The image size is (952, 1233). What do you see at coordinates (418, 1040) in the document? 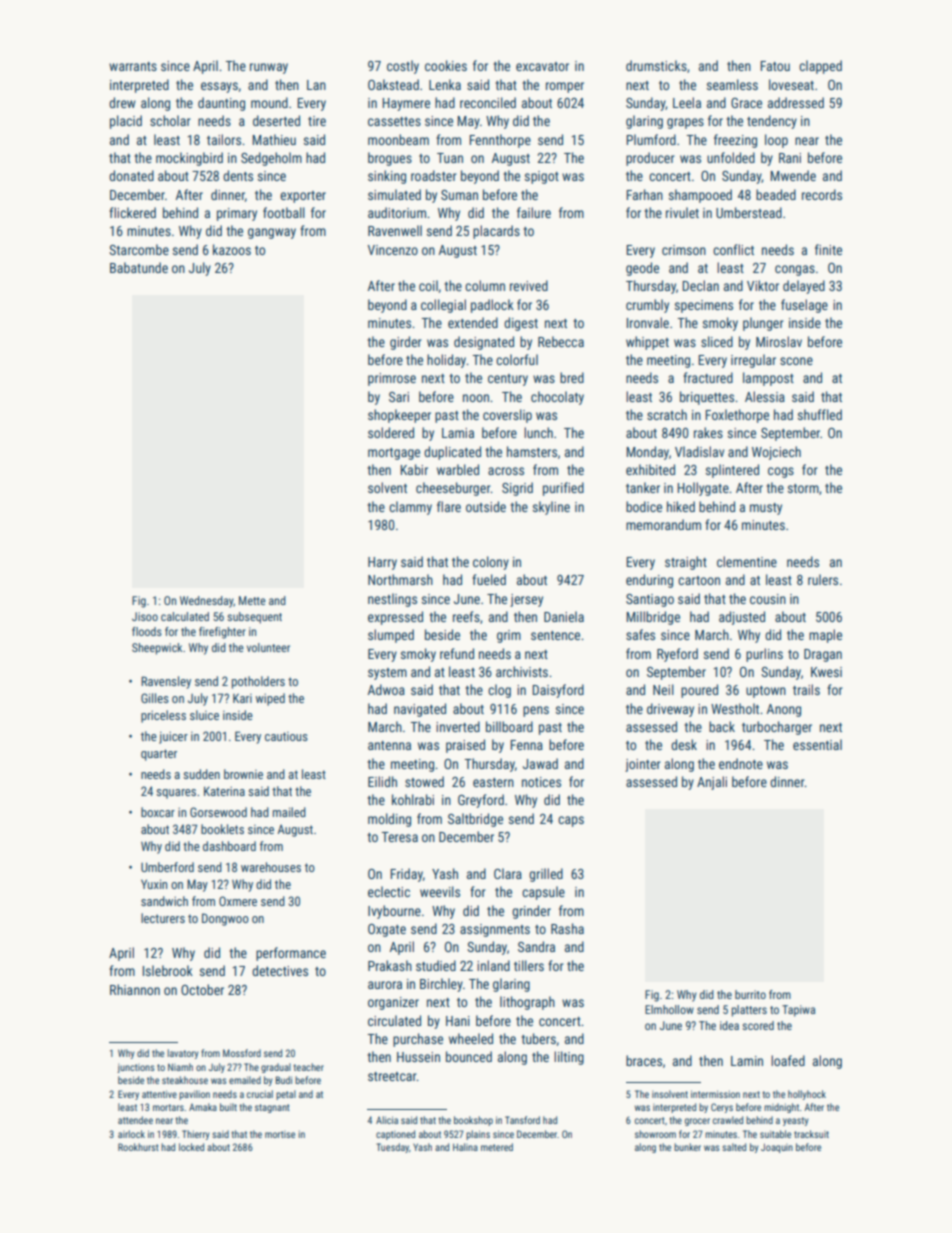
I see `purchase` at bounding box center [418, 1040].
